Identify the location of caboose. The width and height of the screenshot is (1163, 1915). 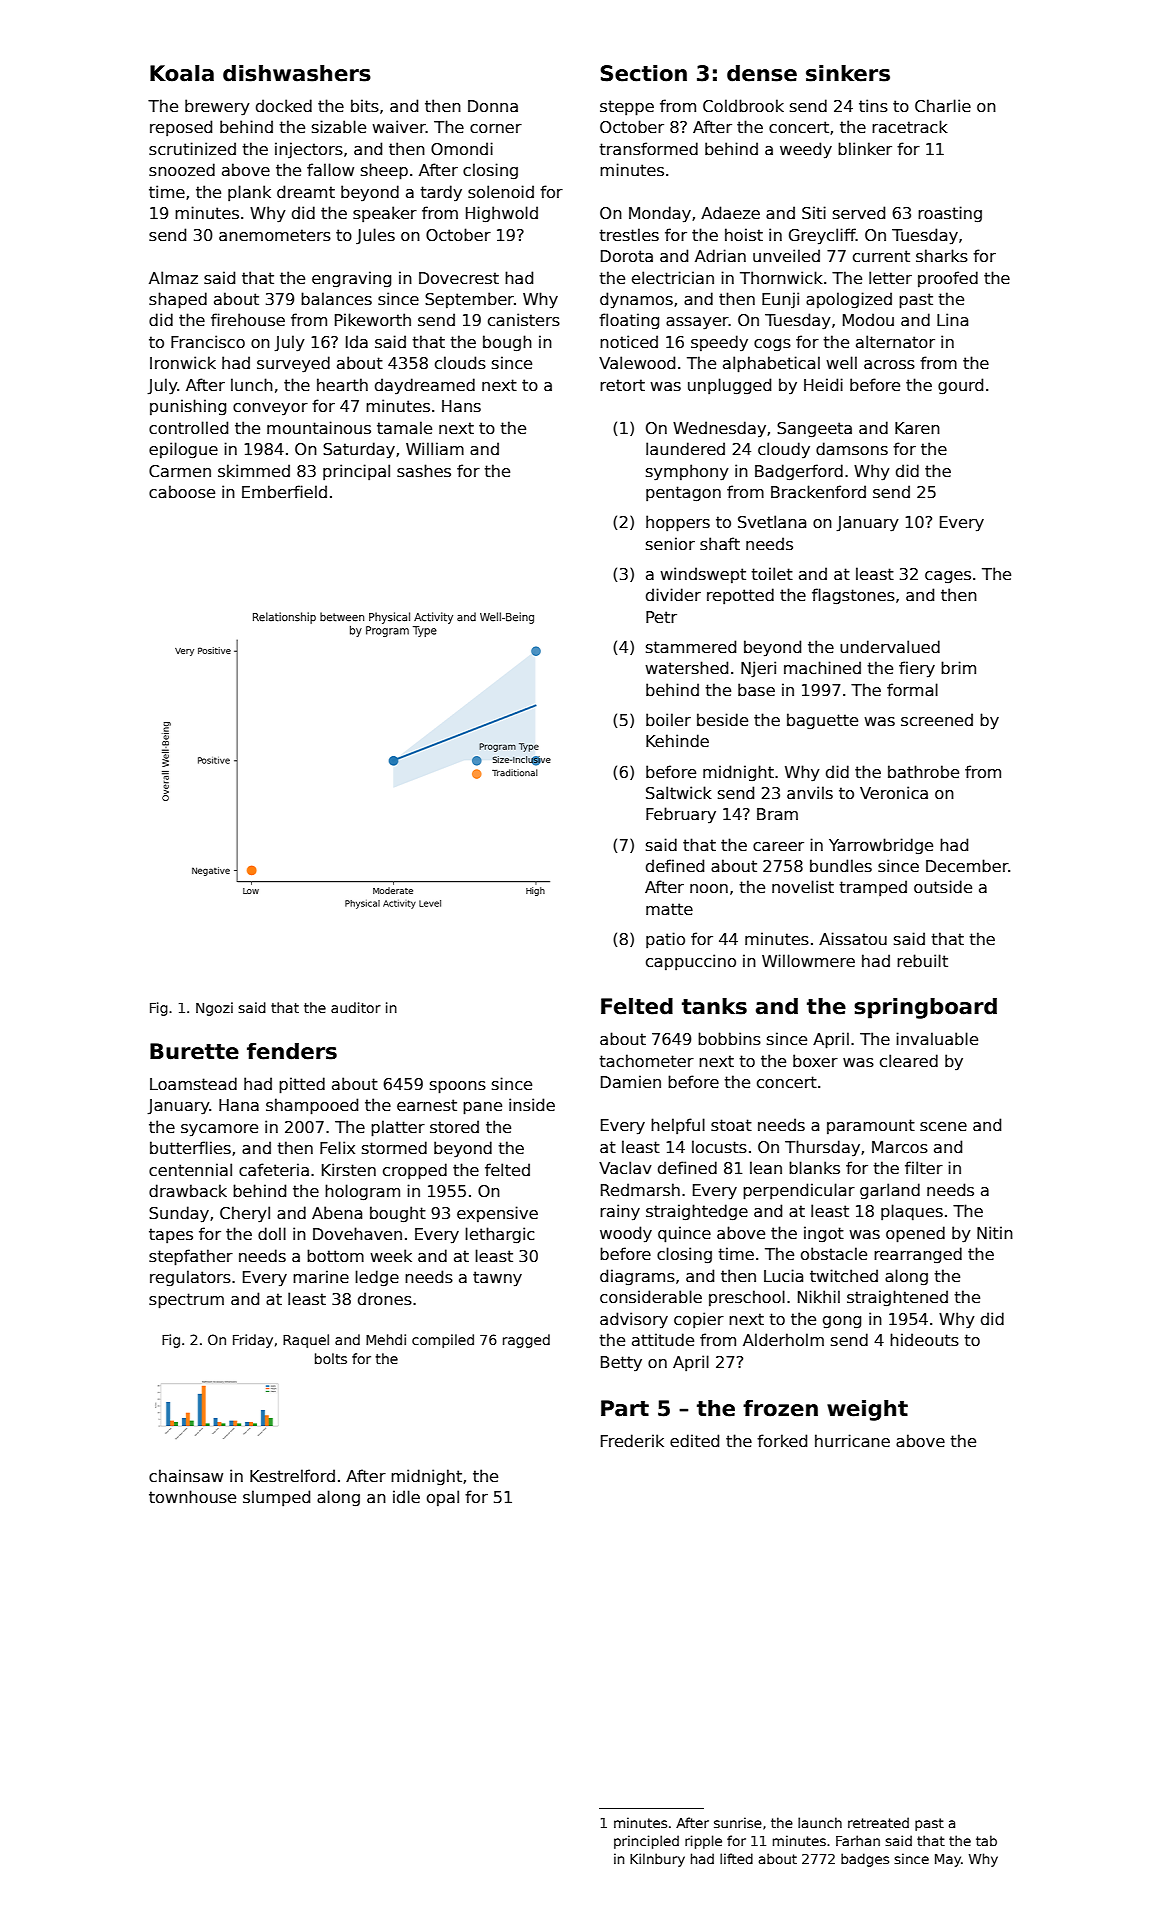
(182, 492).
